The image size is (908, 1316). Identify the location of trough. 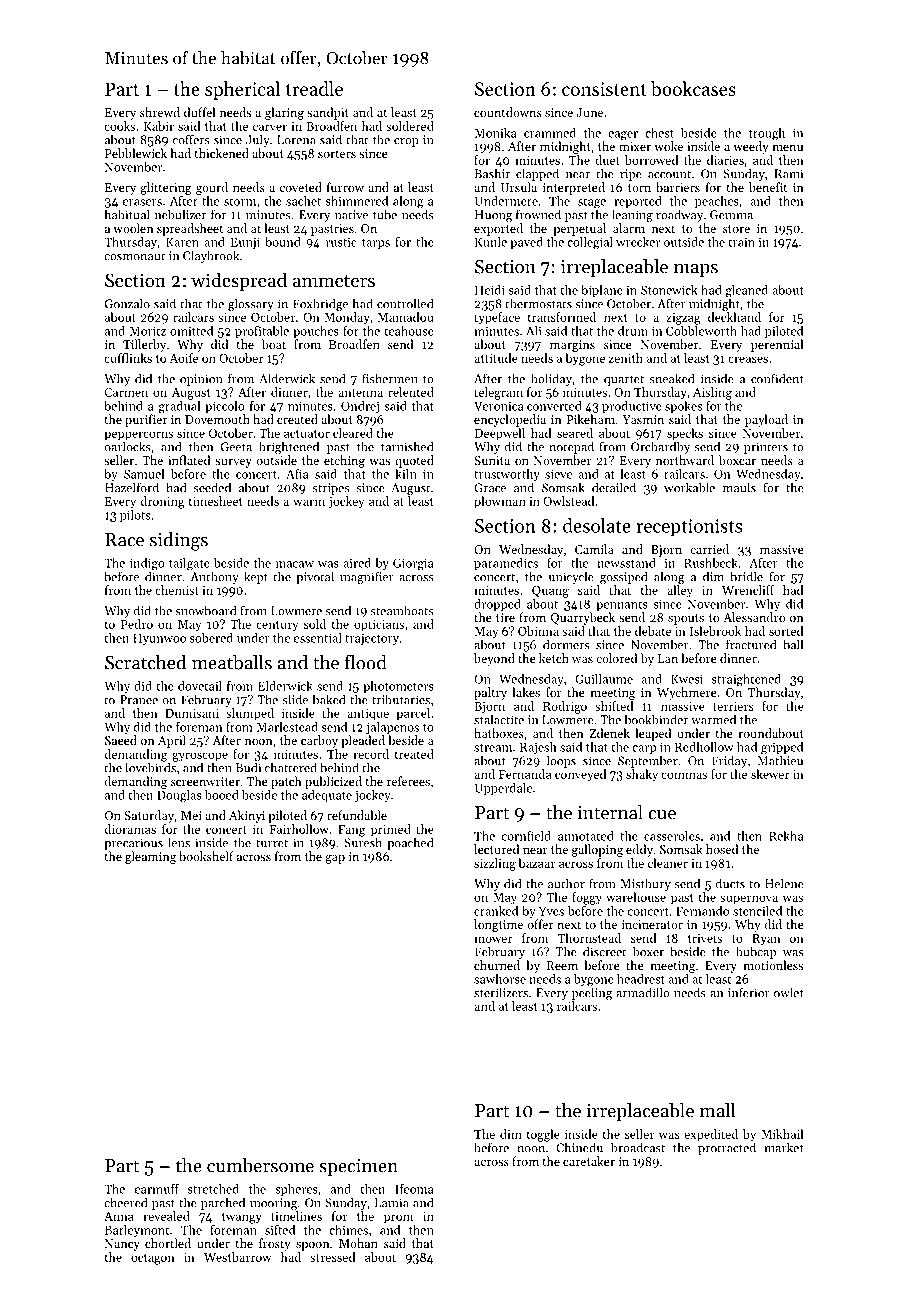
(767, 134).
